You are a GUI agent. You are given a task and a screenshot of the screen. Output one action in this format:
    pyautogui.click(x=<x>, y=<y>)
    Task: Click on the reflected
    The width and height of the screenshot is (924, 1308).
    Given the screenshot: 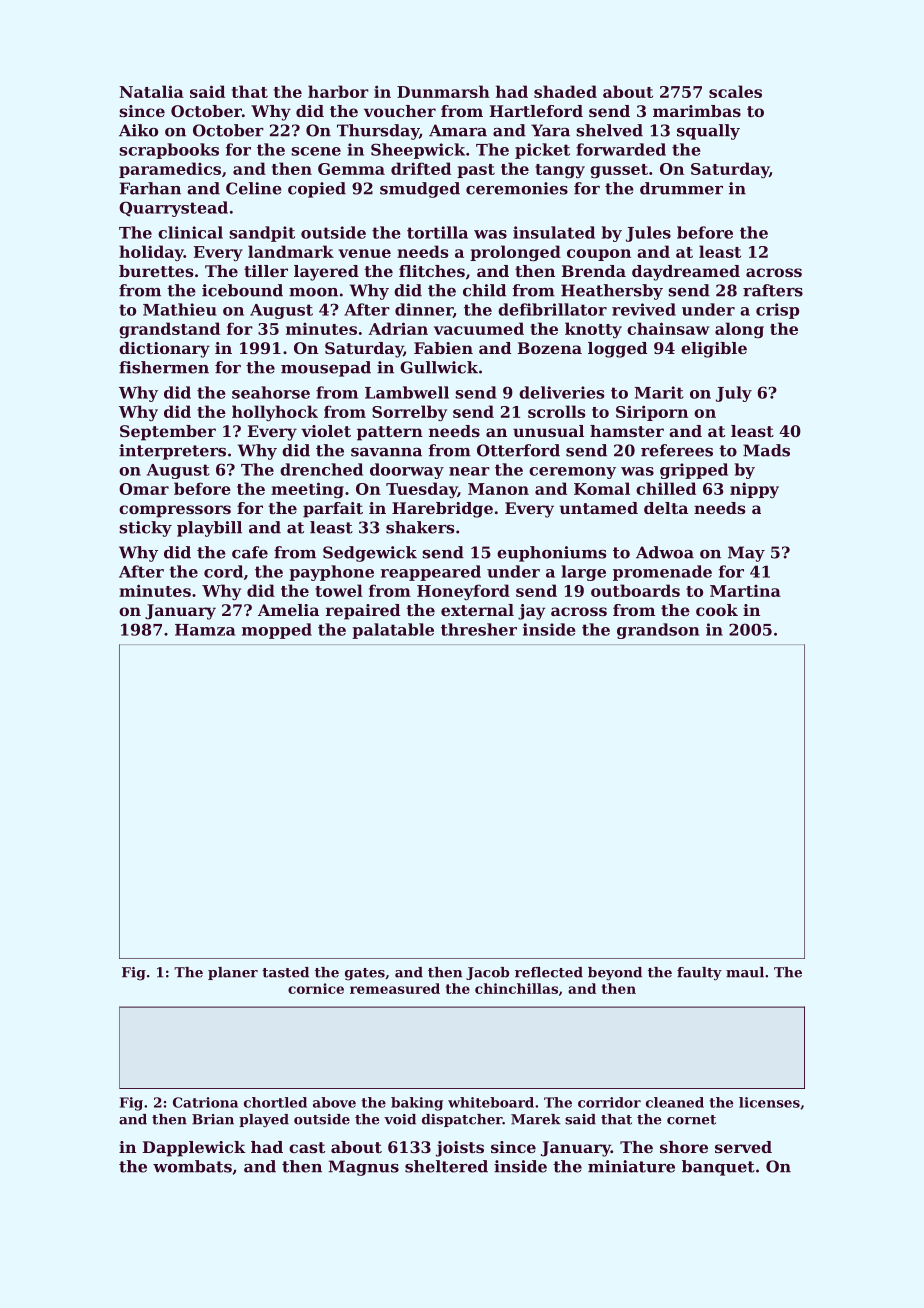 What is the action you would take?
    pyautogui.click(x=549, y=972)
